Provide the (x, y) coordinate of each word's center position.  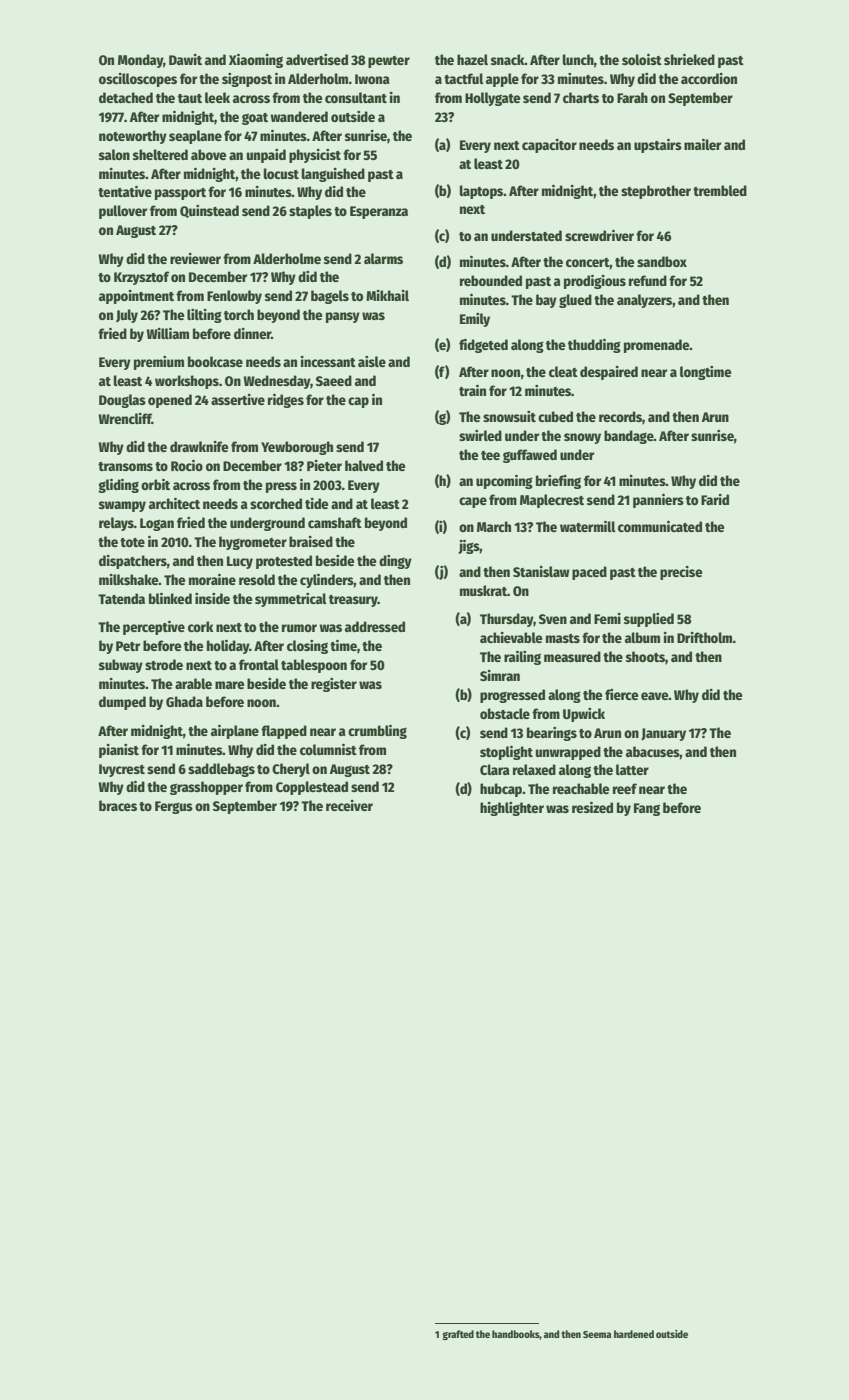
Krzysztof (141, 278)
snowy (582, 438)
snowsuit (509, 416)
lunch (578, 59)
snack (508, 59)
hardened (634, 1334)
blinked (170, 598)
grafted (458, 1335)
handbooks (516, 1335)
